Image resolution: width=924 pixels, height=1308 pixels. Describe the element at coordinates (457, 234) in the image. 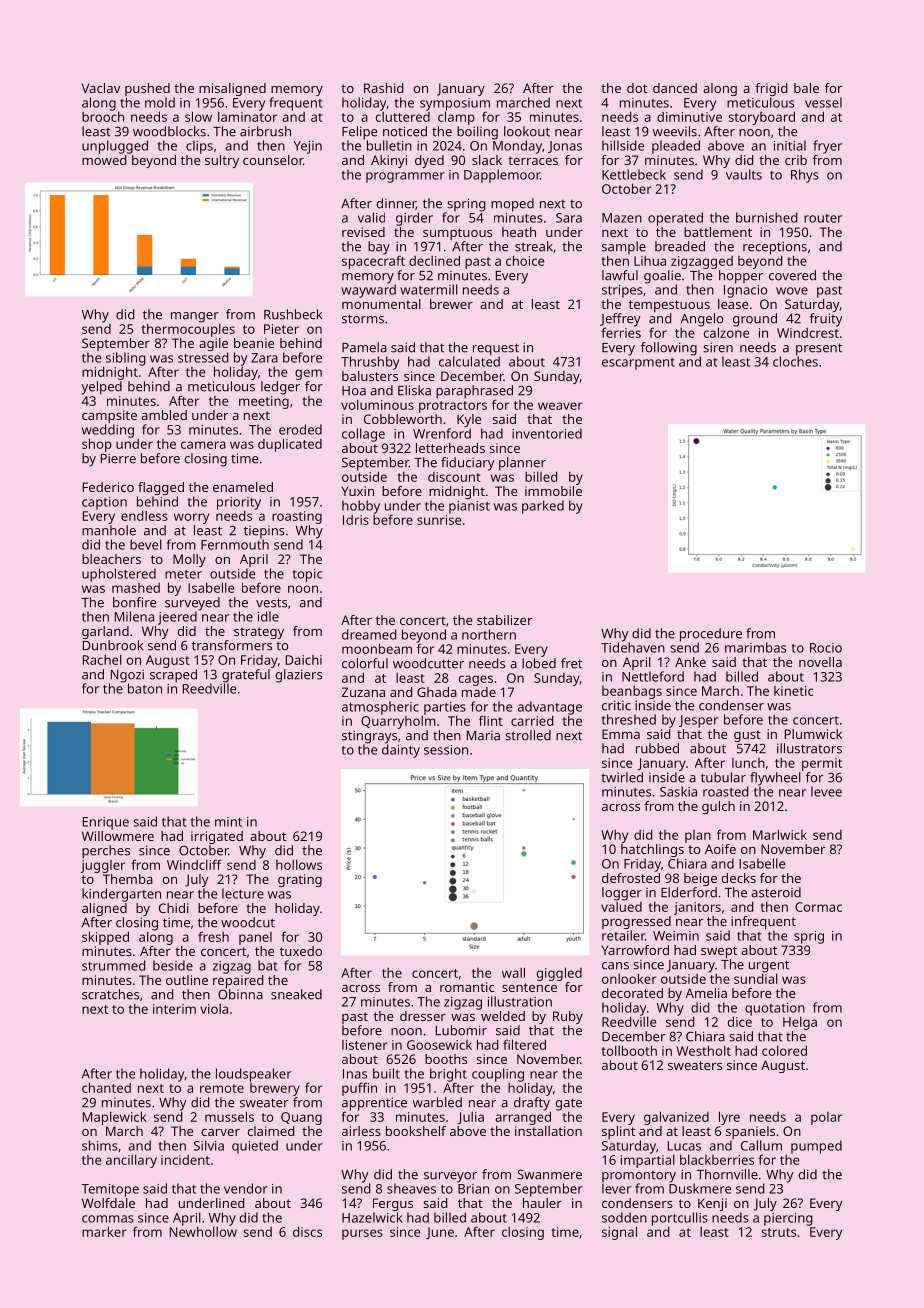

I see `sumptuous` at that location.
